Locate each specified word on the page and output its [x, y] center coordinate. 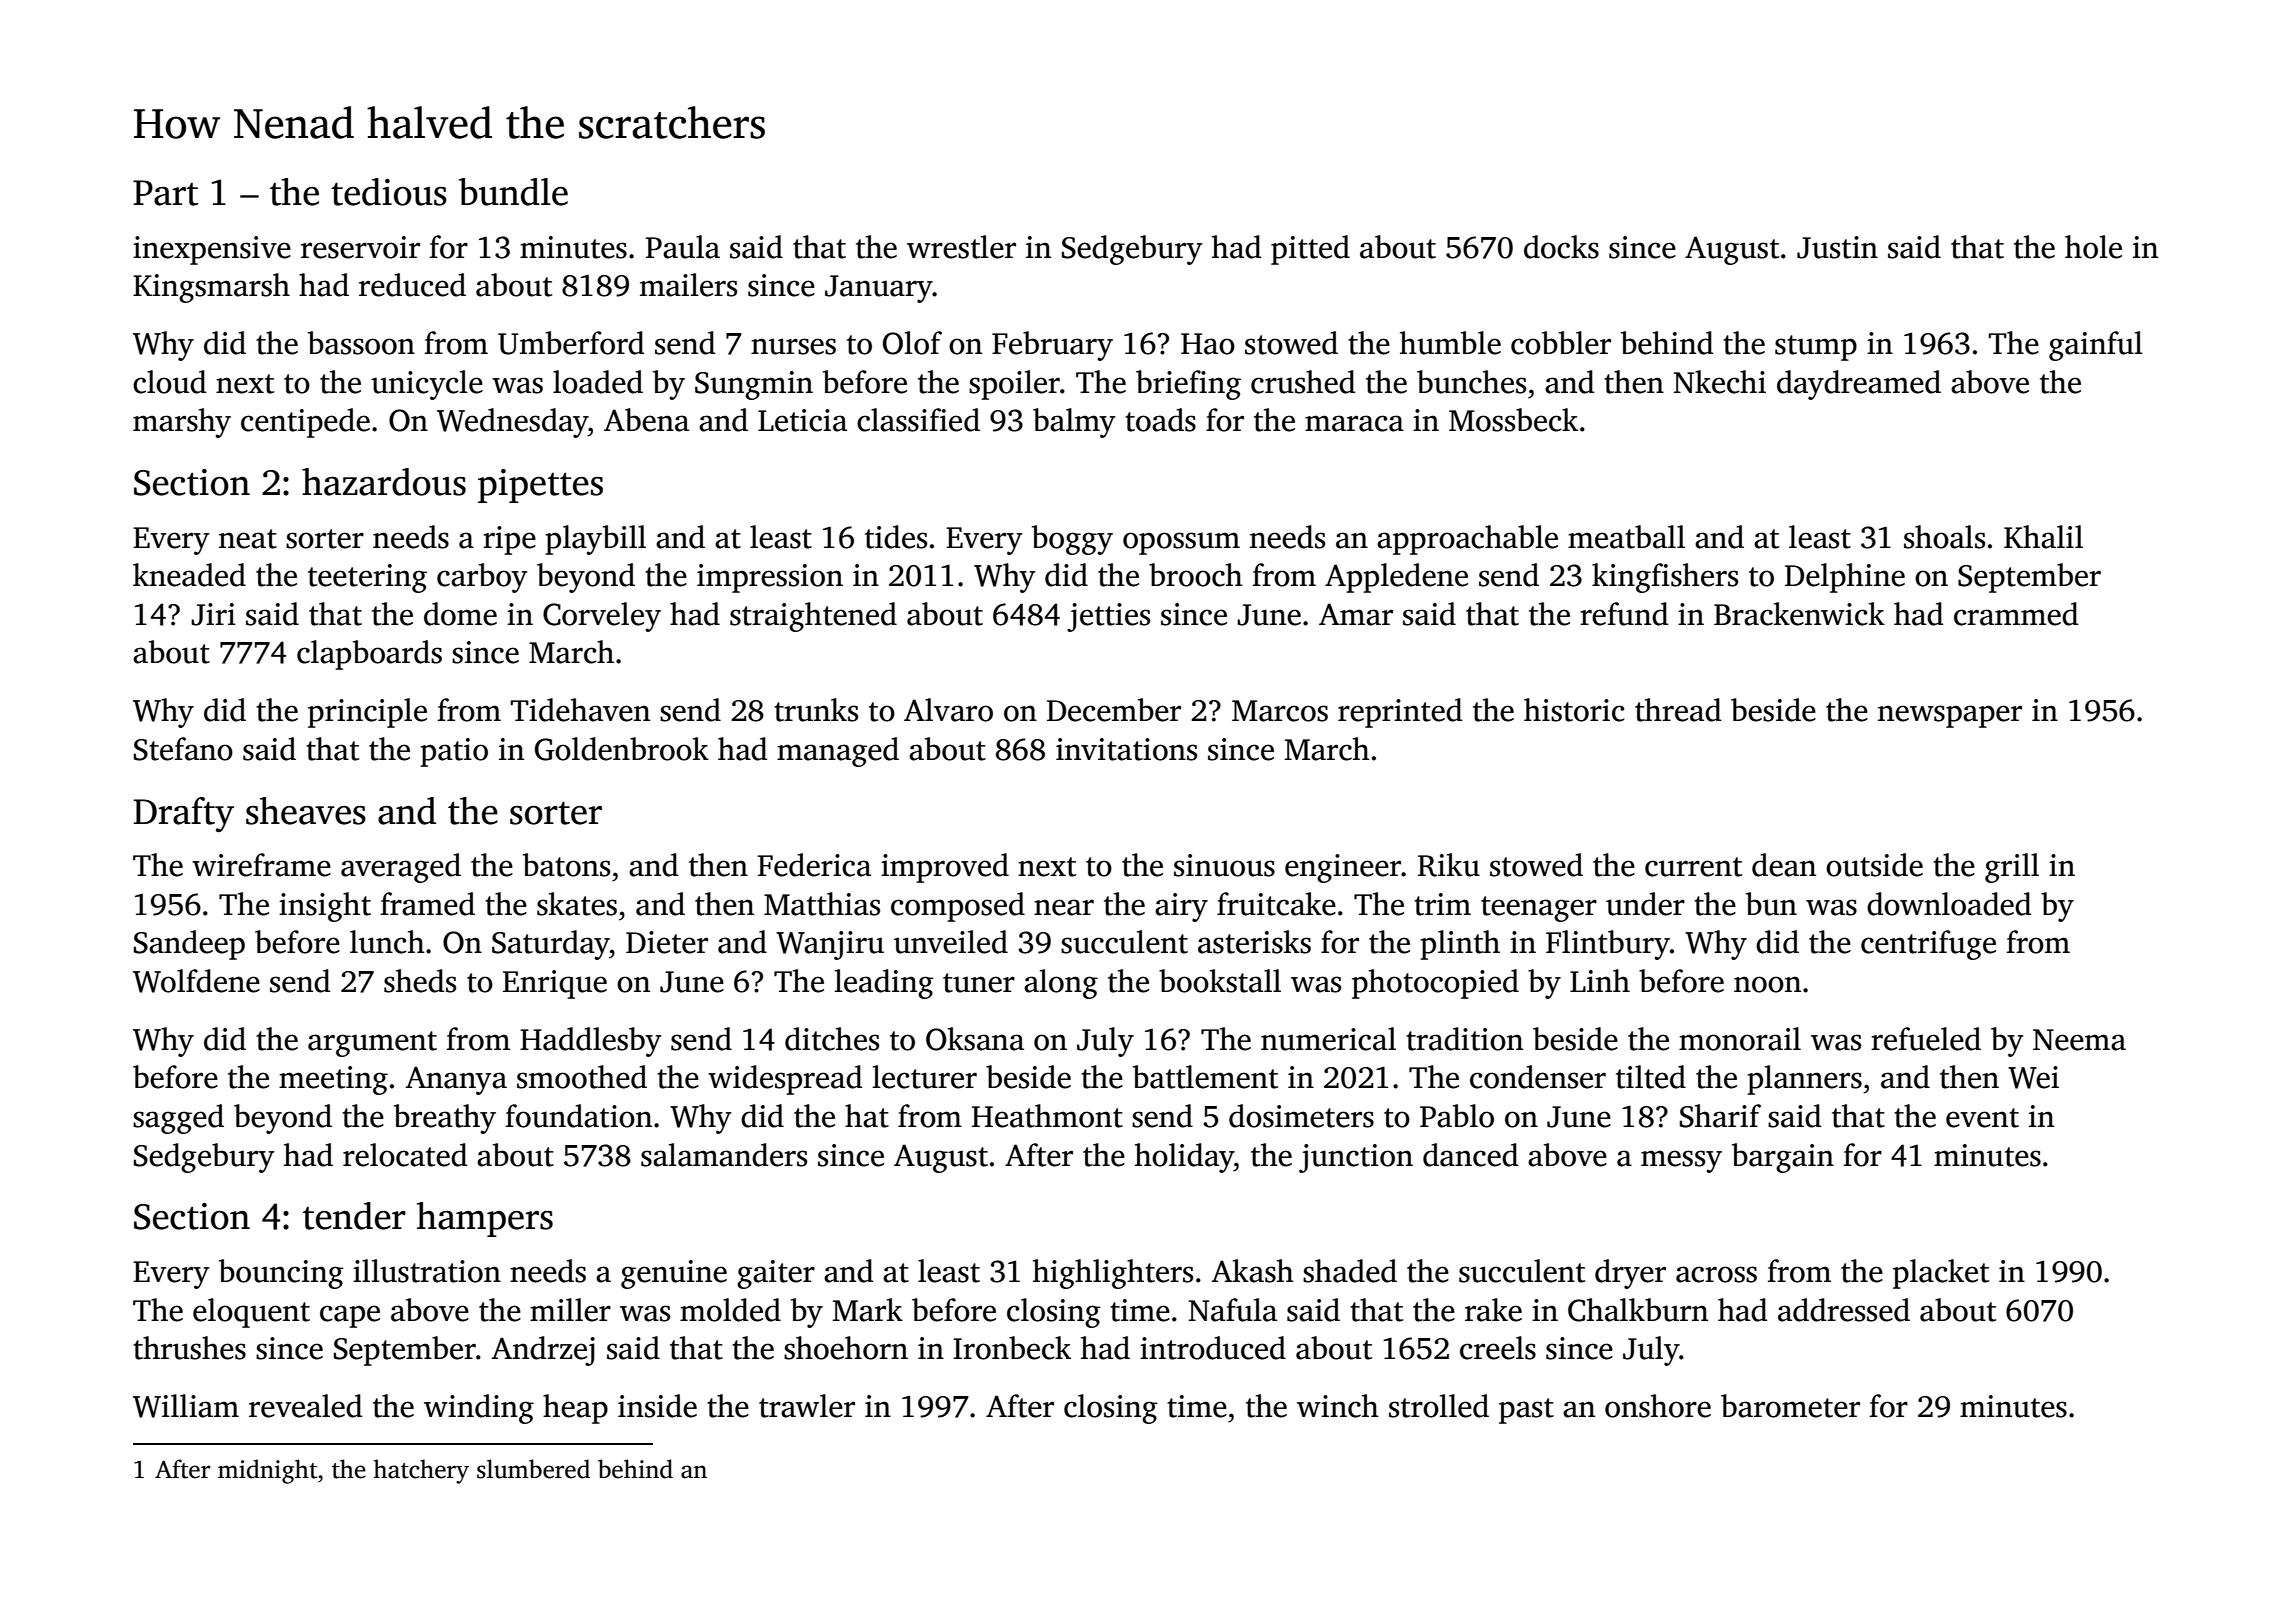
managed [838, 752]
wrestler [961, 247]
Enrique [555, 984]
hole [2093, 247]
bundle [513, 192]
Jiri [213, 614]
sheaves [306, 811]
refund [1624, 614]
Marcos [1280, 711]
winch [1338, 1406]
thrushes [189, 1348]
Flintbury [1608, 945]
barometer [1790, 1406]
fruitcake [1276, 904]
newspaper [1950, 716]
